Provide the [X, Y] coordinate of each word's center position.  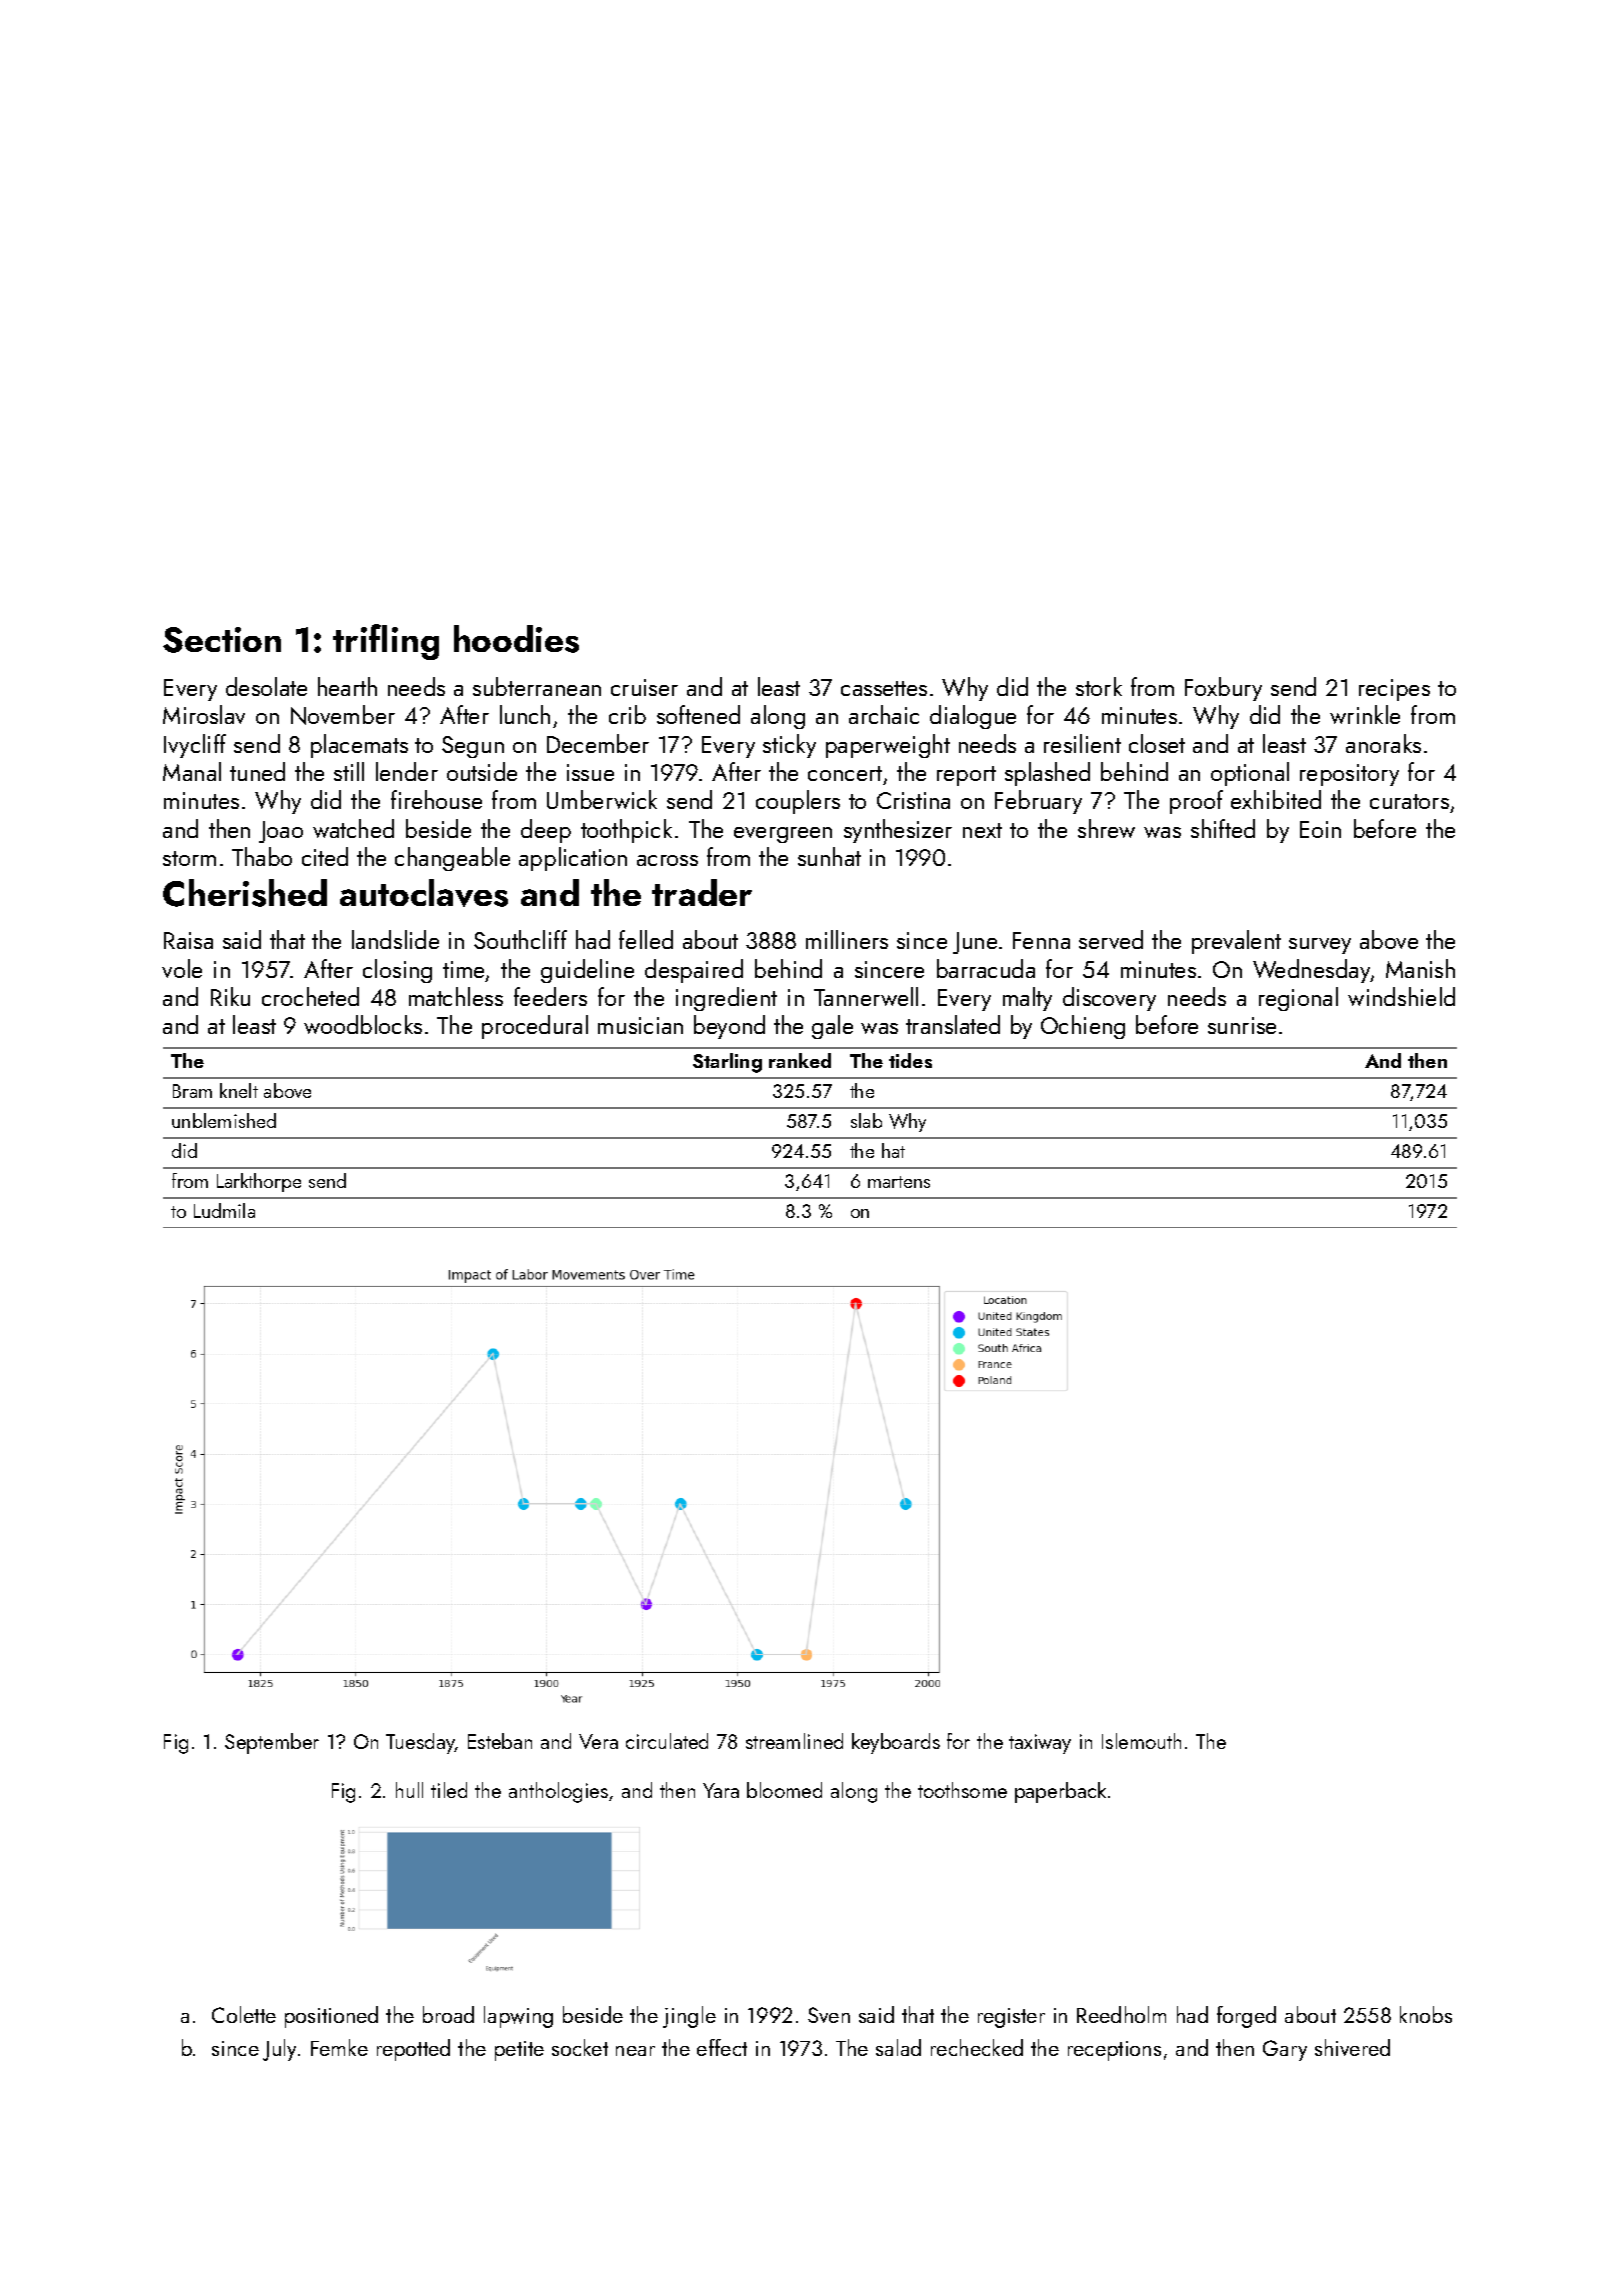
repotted [413, 2050]
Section [222, 640]
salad [898, 2047]
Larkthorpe [259, 1182]
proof [1196, 802]
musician [640, 1025]
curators [1409, 801]
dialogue [973, 717]
